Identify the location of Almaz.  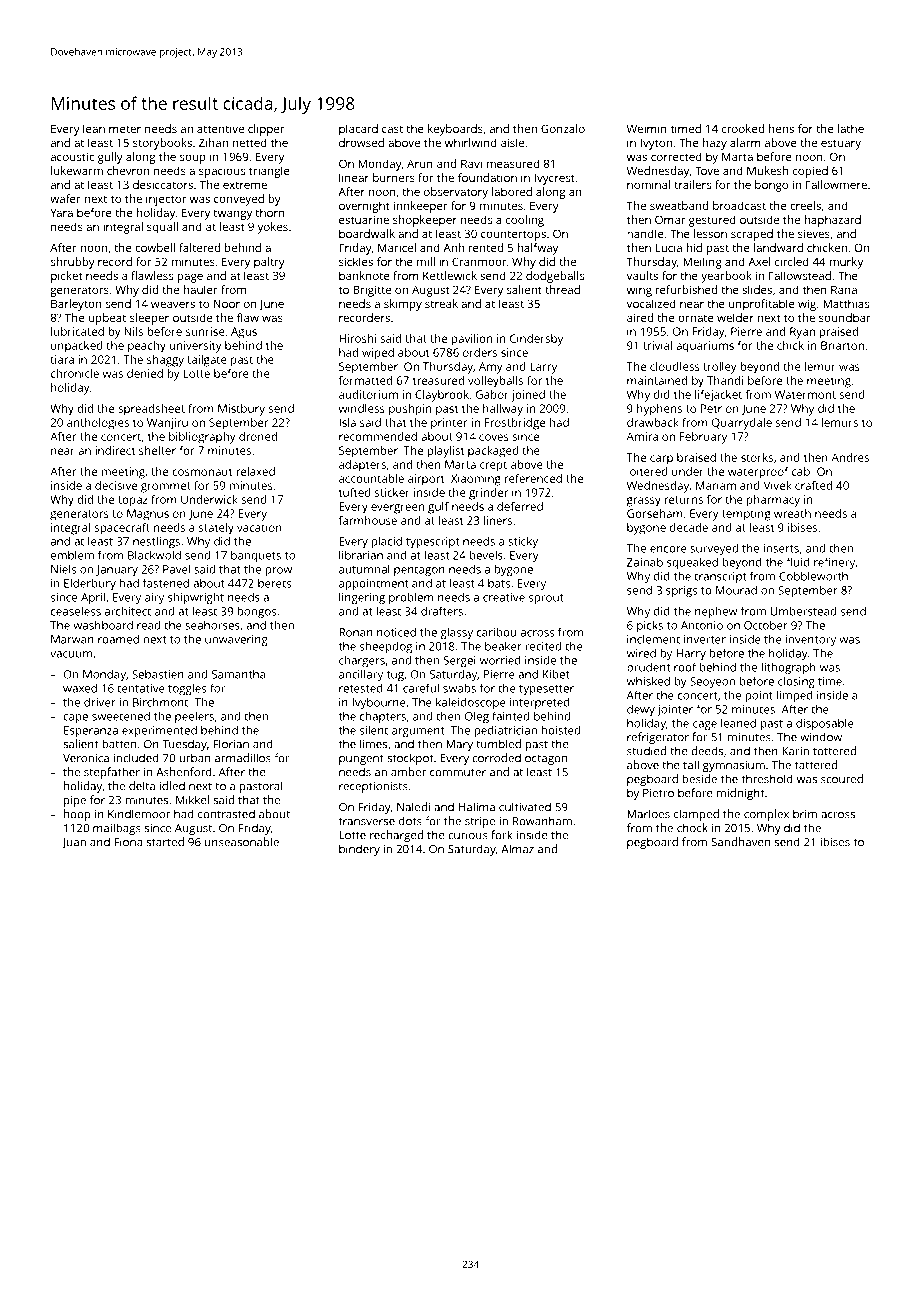
(517, 849).
